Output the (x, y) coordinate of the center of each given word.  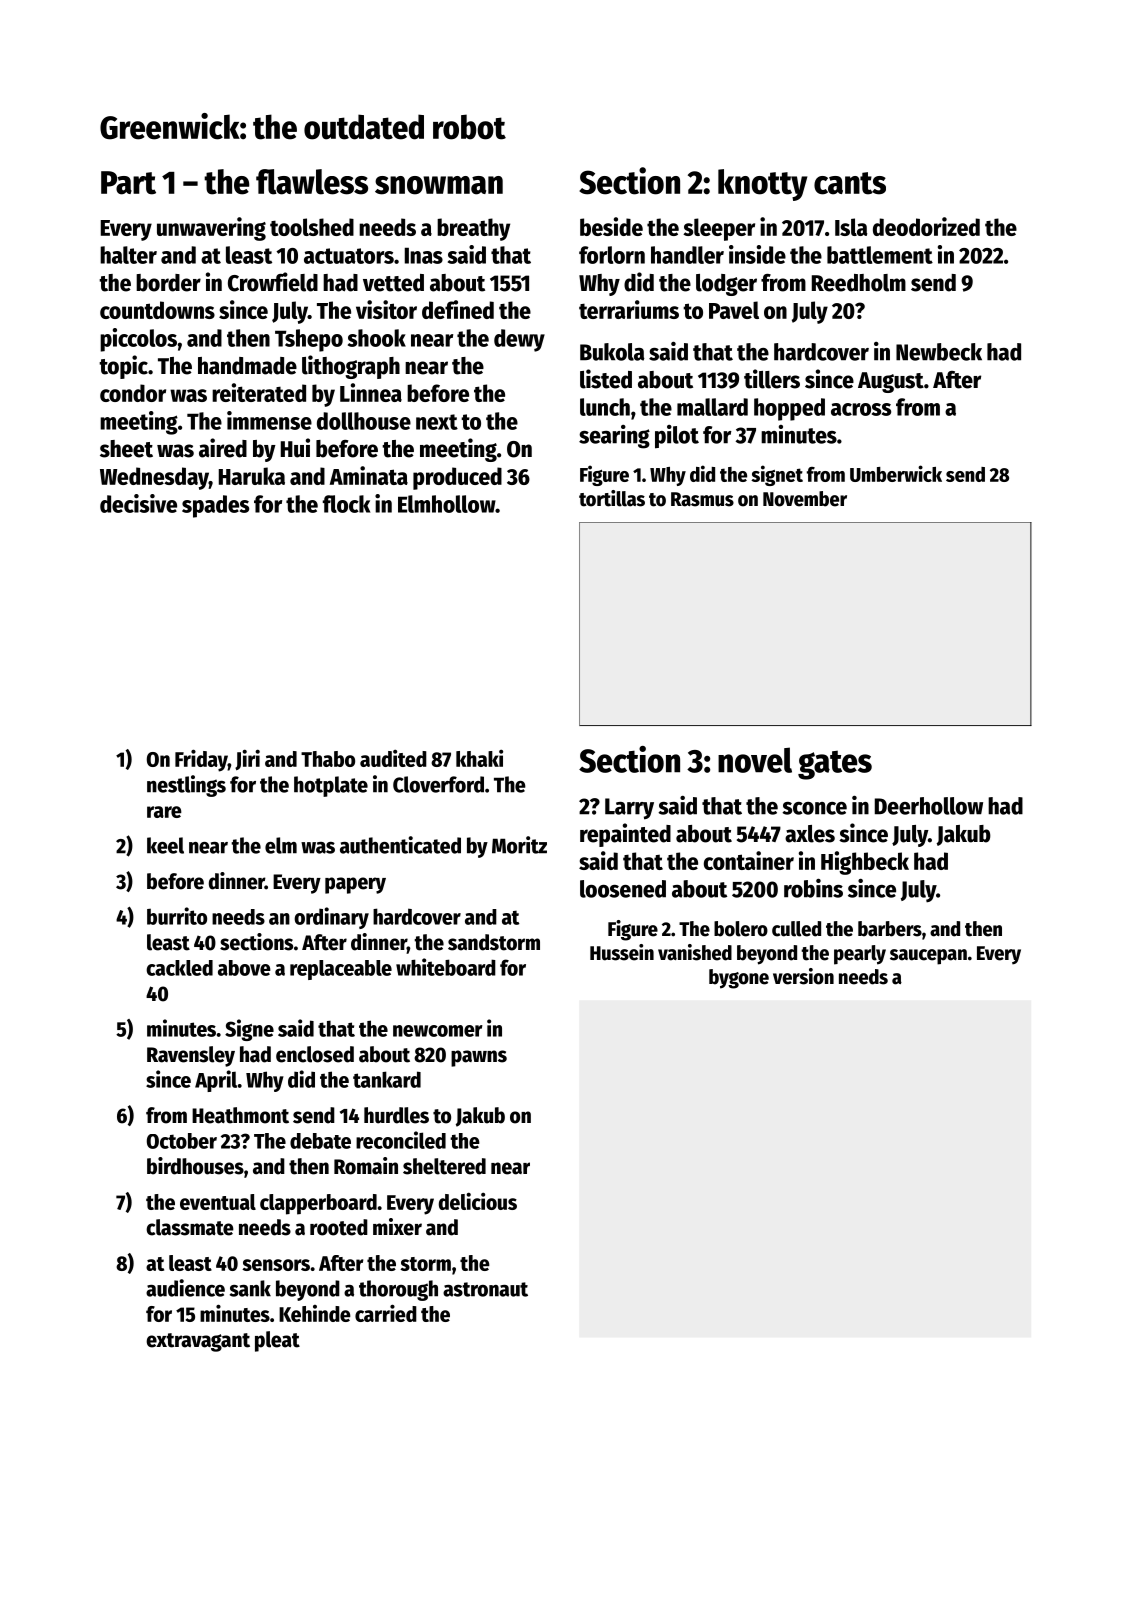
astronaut (485, 1289)
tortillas (612, 498)
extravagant (198, 1342)
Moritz (519, 845)
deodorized (926, 226)
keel (165, 845)
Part (128, 183)
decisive (138, 503)
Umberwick (896, 473)
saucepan (928, 957)
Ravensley (191, 1056)
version (803, 976)
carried (386, 1313)
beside (611, 226)
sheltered (444, 1166)
